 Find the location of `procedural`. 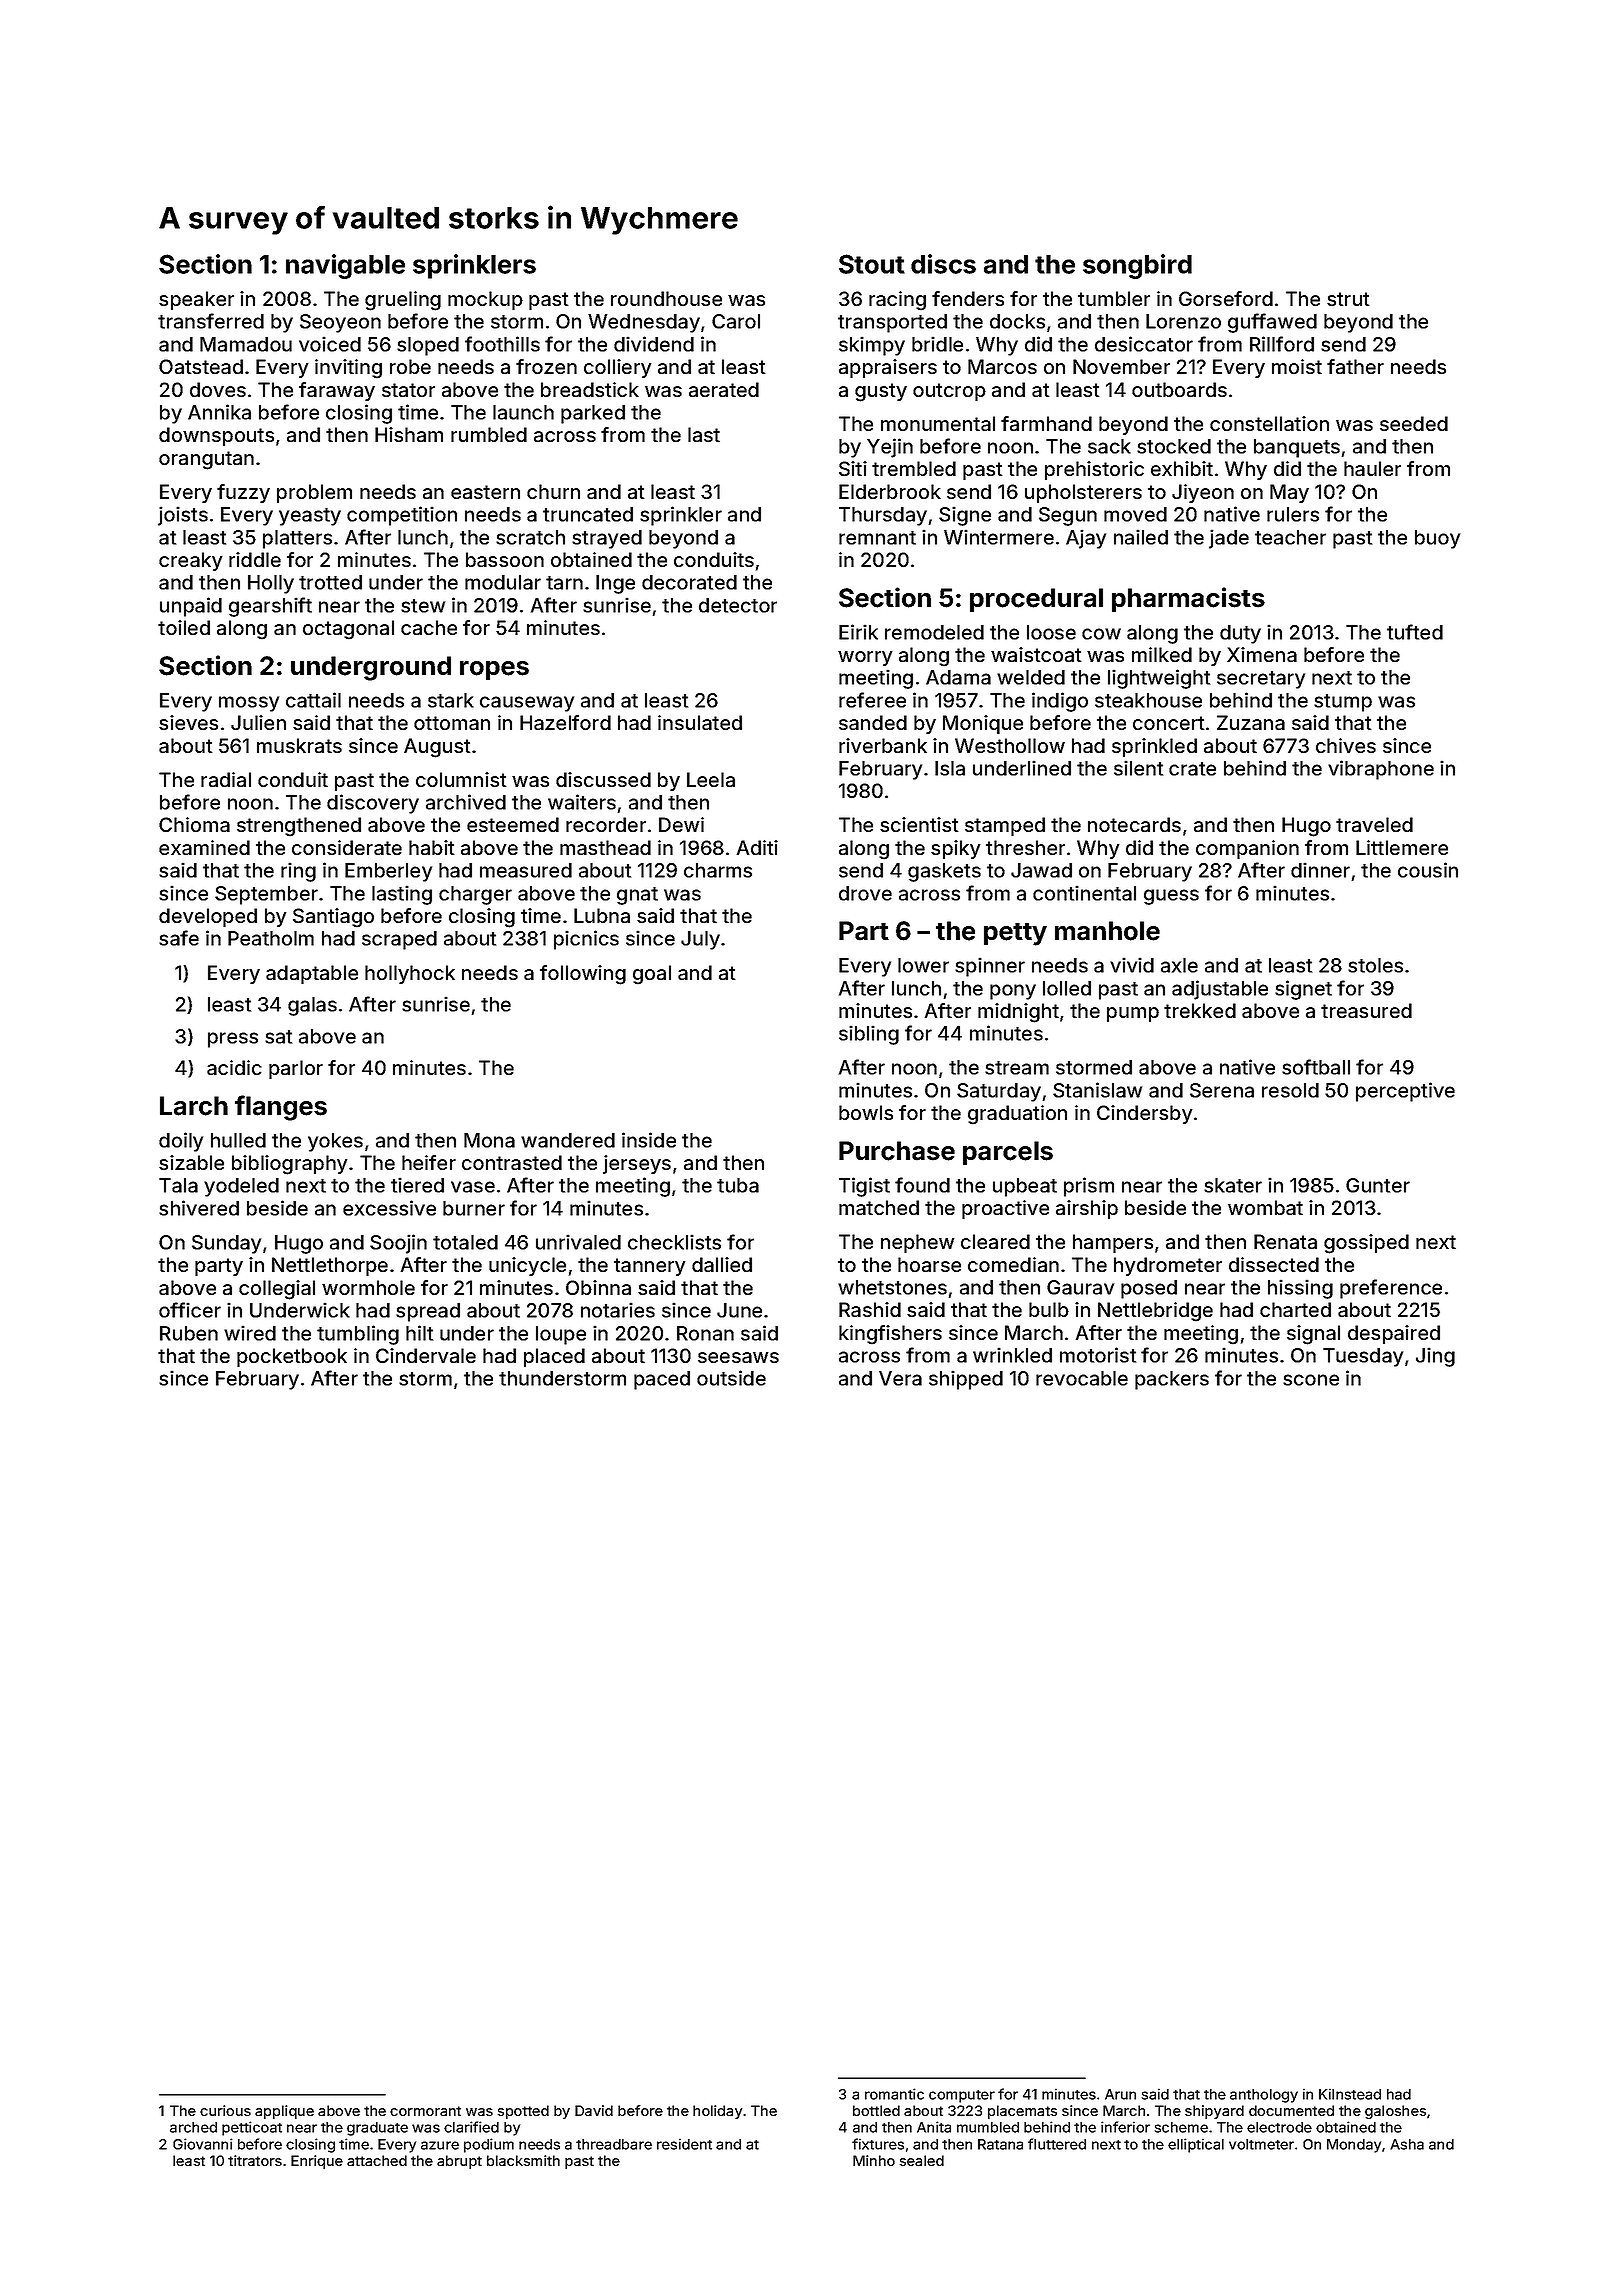

procedural is located at coordinates (1036, 600).
